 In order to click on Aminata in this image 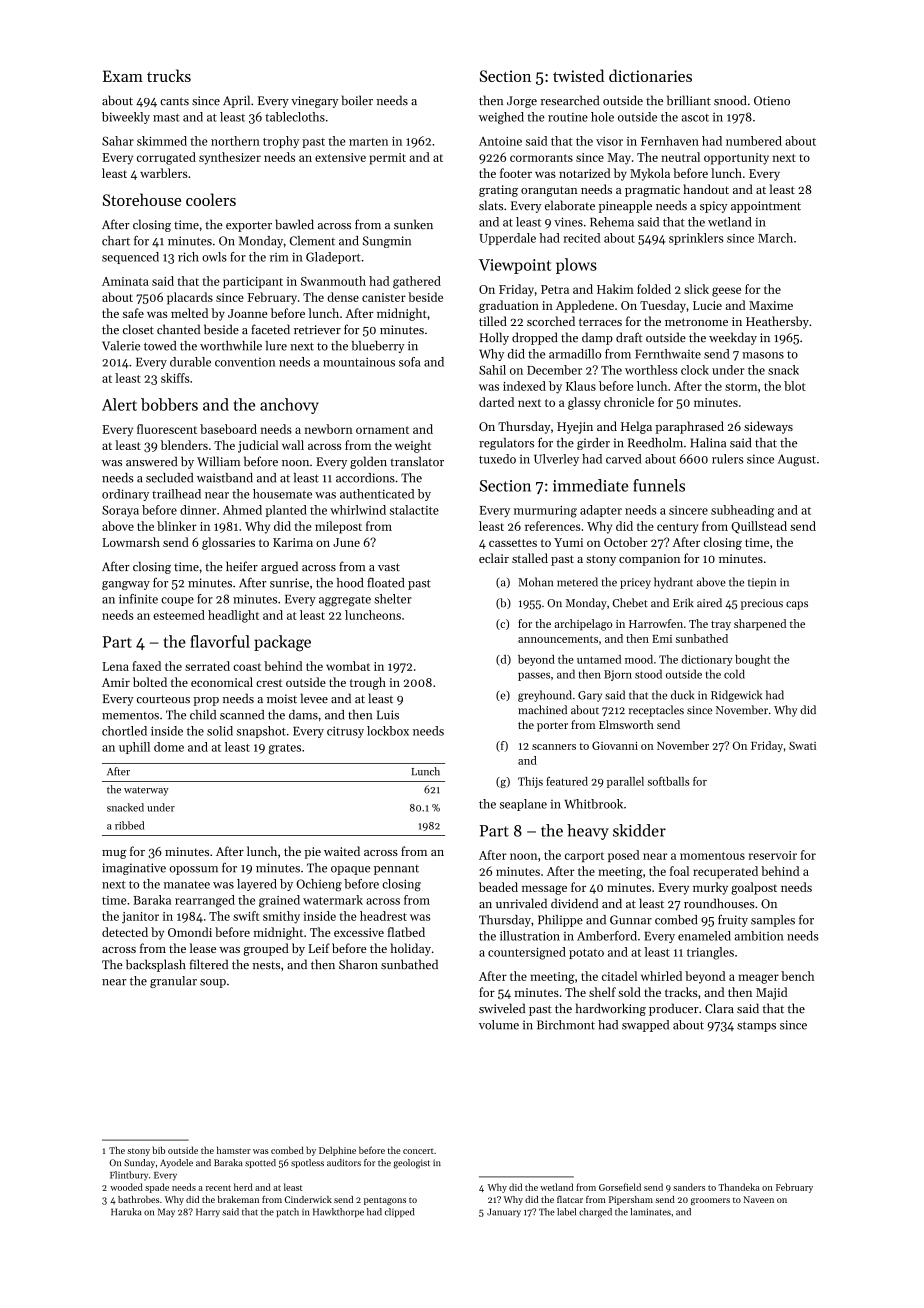, I will do `click(125, 281)`.
